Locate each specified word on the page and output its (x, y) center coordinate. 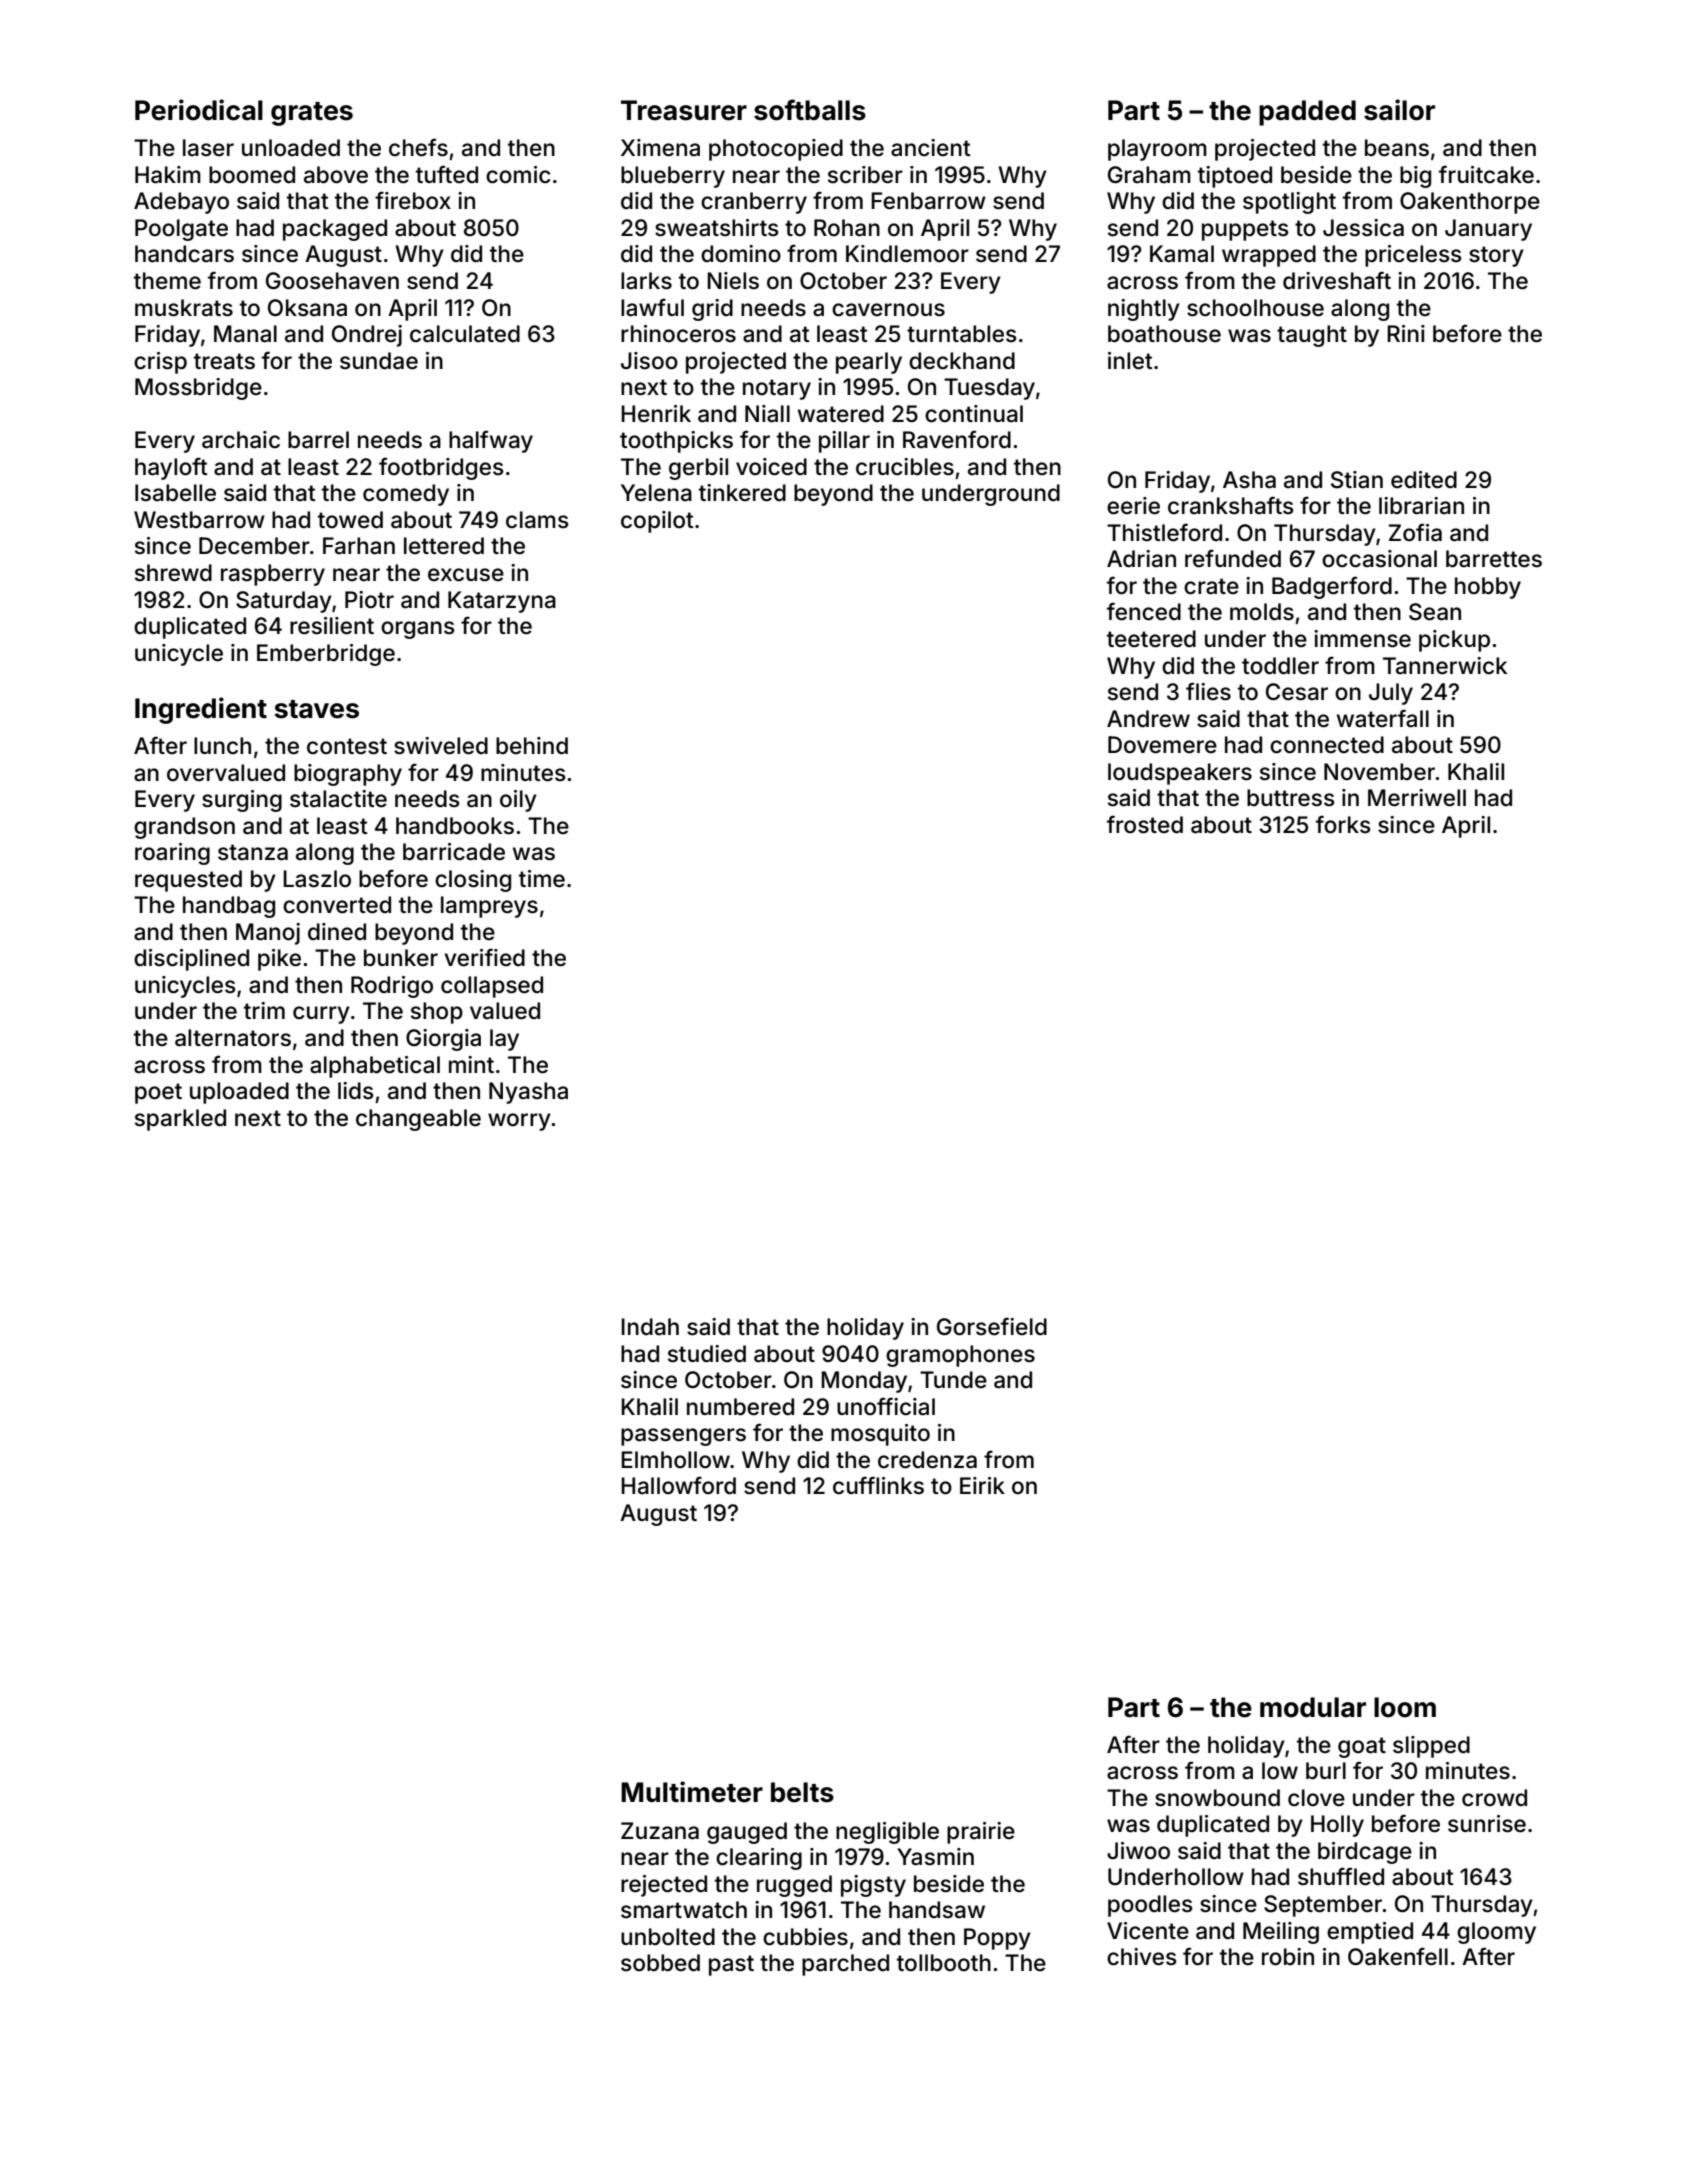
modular (1313, 1707)
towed (350, 520)
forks (1343, 824)
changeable (418, 1120)
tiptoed (1235, 177)
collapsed (492, 987)
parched (845, 1965)
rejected (664, 1886)
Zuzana (660, 1831)
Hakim (168, 175)
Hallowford (678, 1485)
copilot (657, 522)
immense (1362, 639)
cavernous (888, 310)
